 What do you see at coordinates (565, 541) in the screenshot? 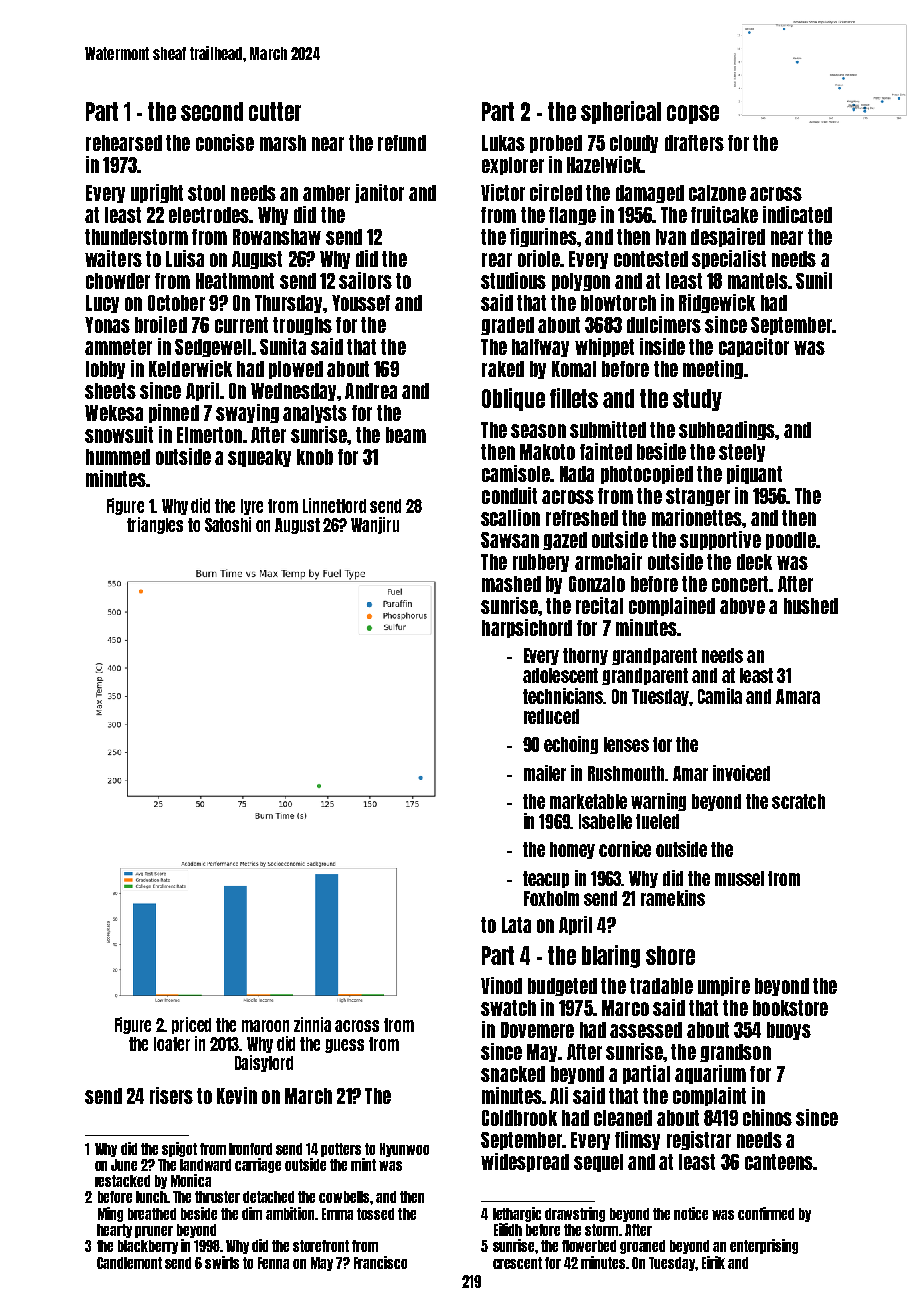
I see `gazed` at bounding box center [565, 541].
